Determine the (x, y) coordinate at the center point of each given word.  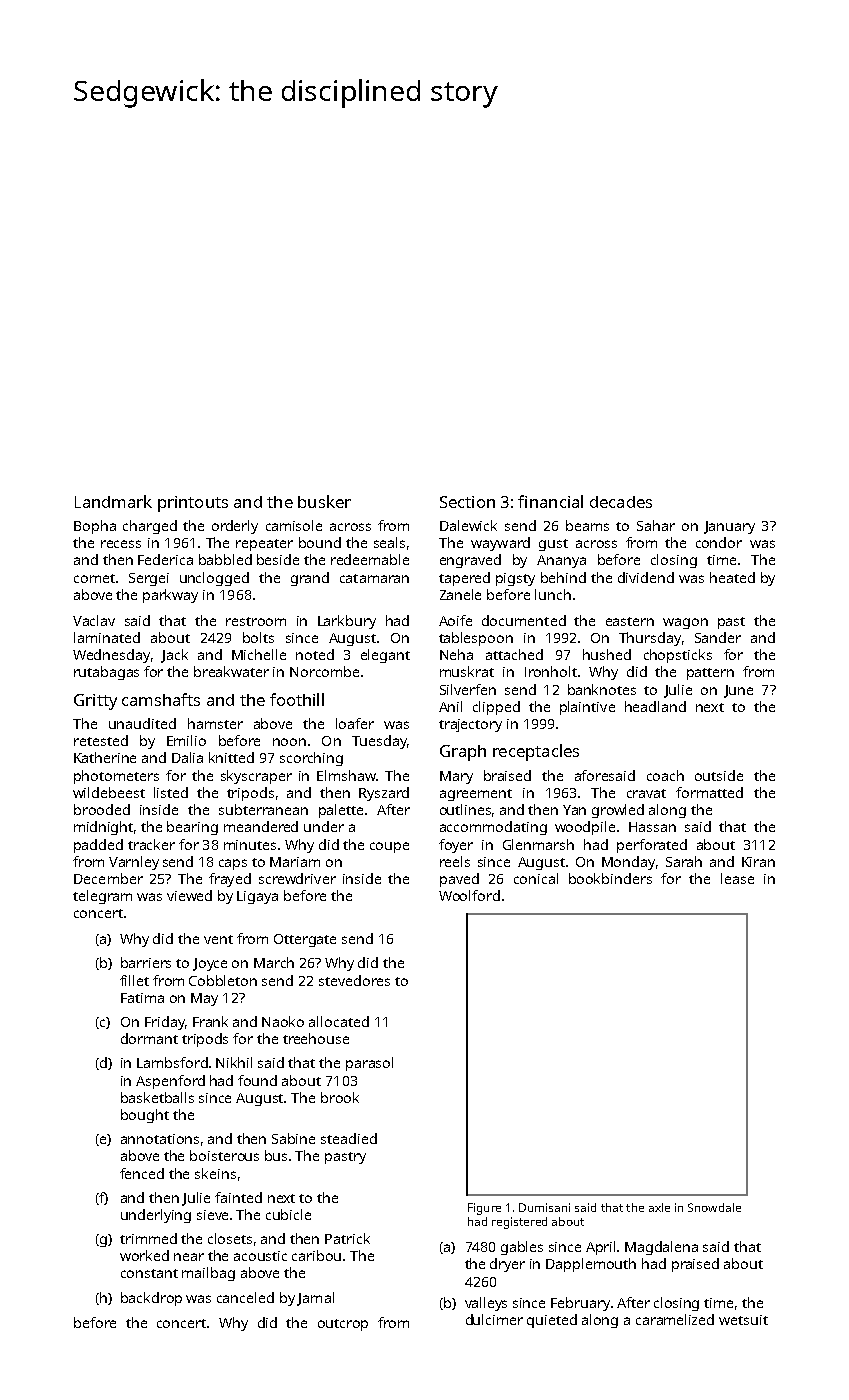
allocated (339, 1021)
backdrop (151, 1299)
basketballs (157, 1097)
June (738, 691)
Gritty (95, 702)
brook (340, 1097)
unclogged (214, 579)
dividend (646, 577)
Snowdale (714, 1207)
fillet (134, 980)
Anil (450, 706)
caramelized (675, 1319)
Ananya (561, 561)
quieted (552, 1321)
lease (737, 878)
